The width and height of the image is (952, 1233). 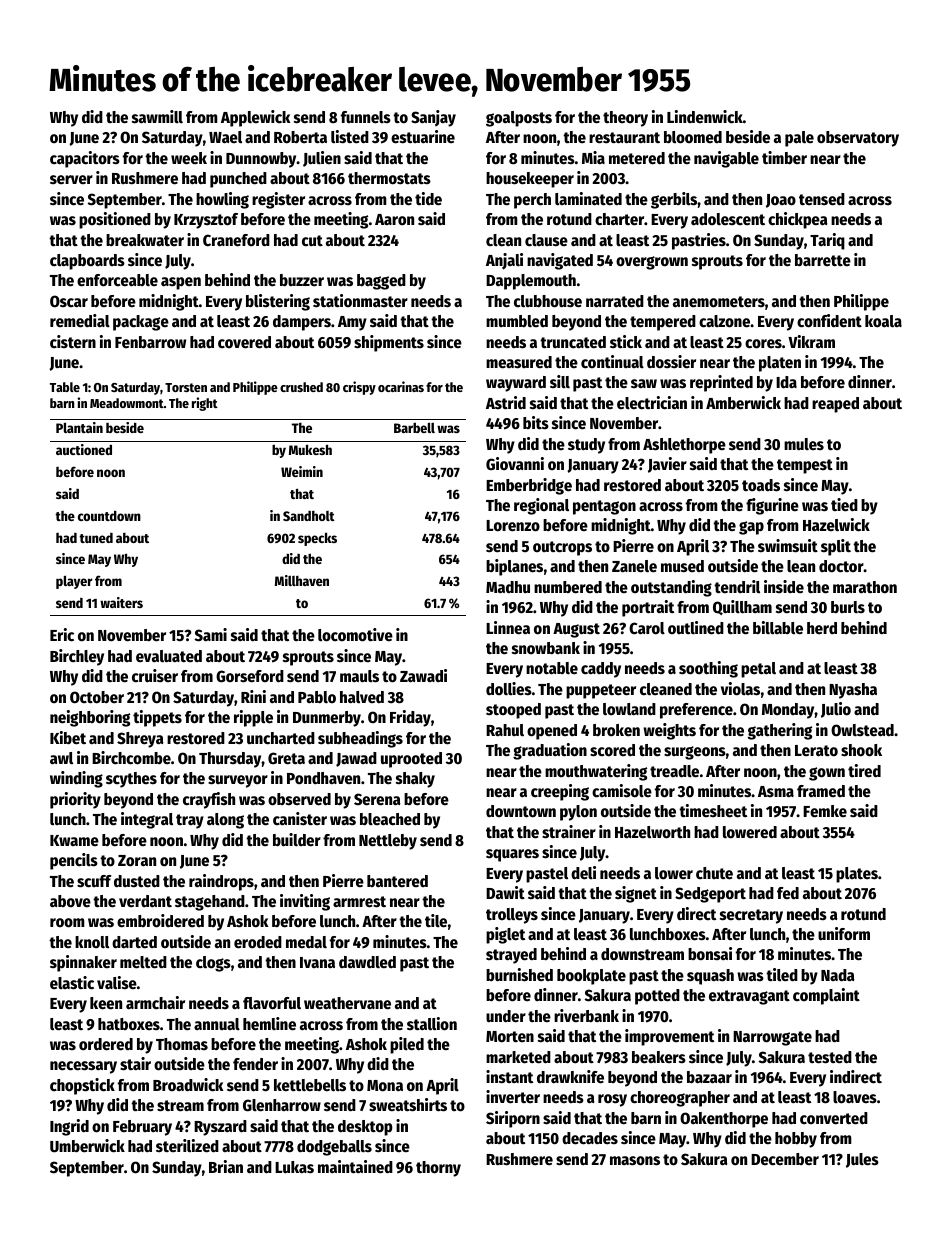 I want to click on breakwater, so click(x=145, y=240).
